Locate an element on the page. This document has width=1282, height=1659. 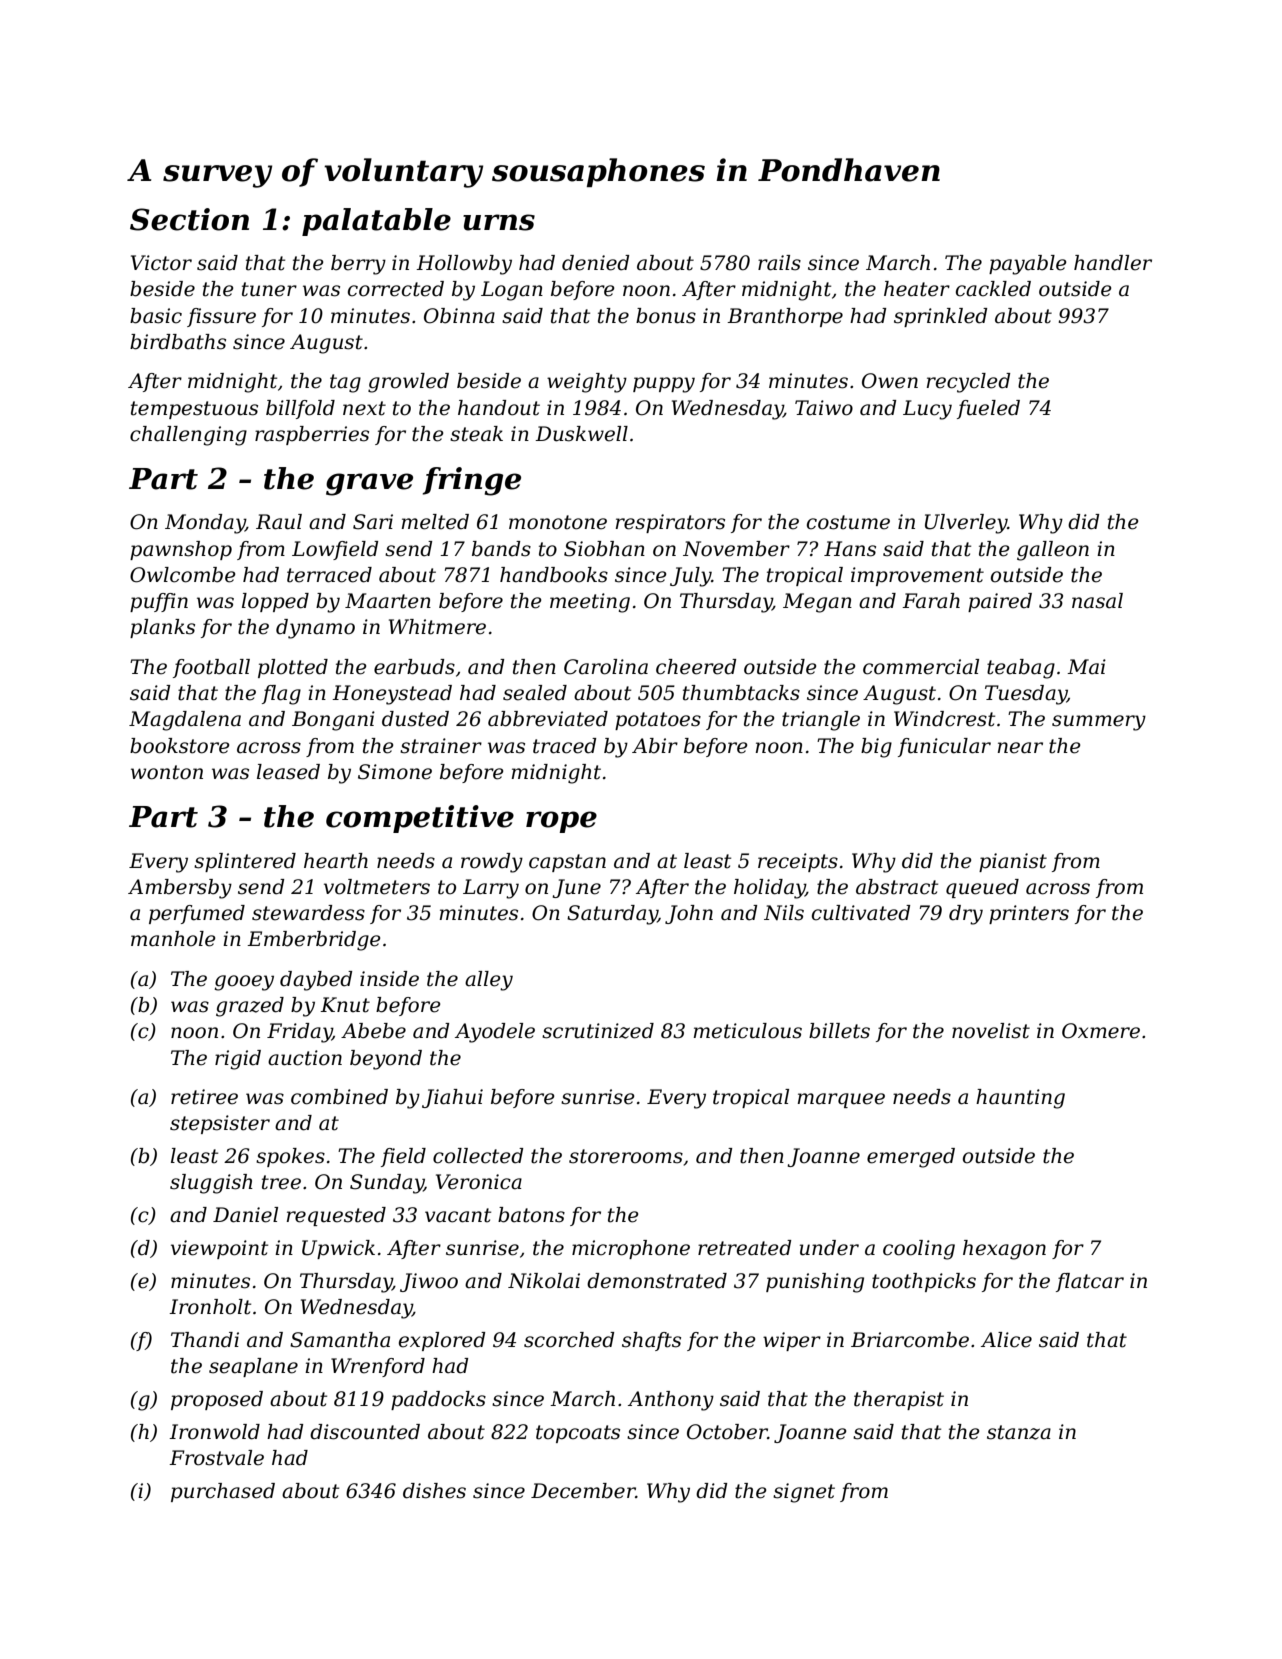
marquee is located at coordinates (841, 1100).
